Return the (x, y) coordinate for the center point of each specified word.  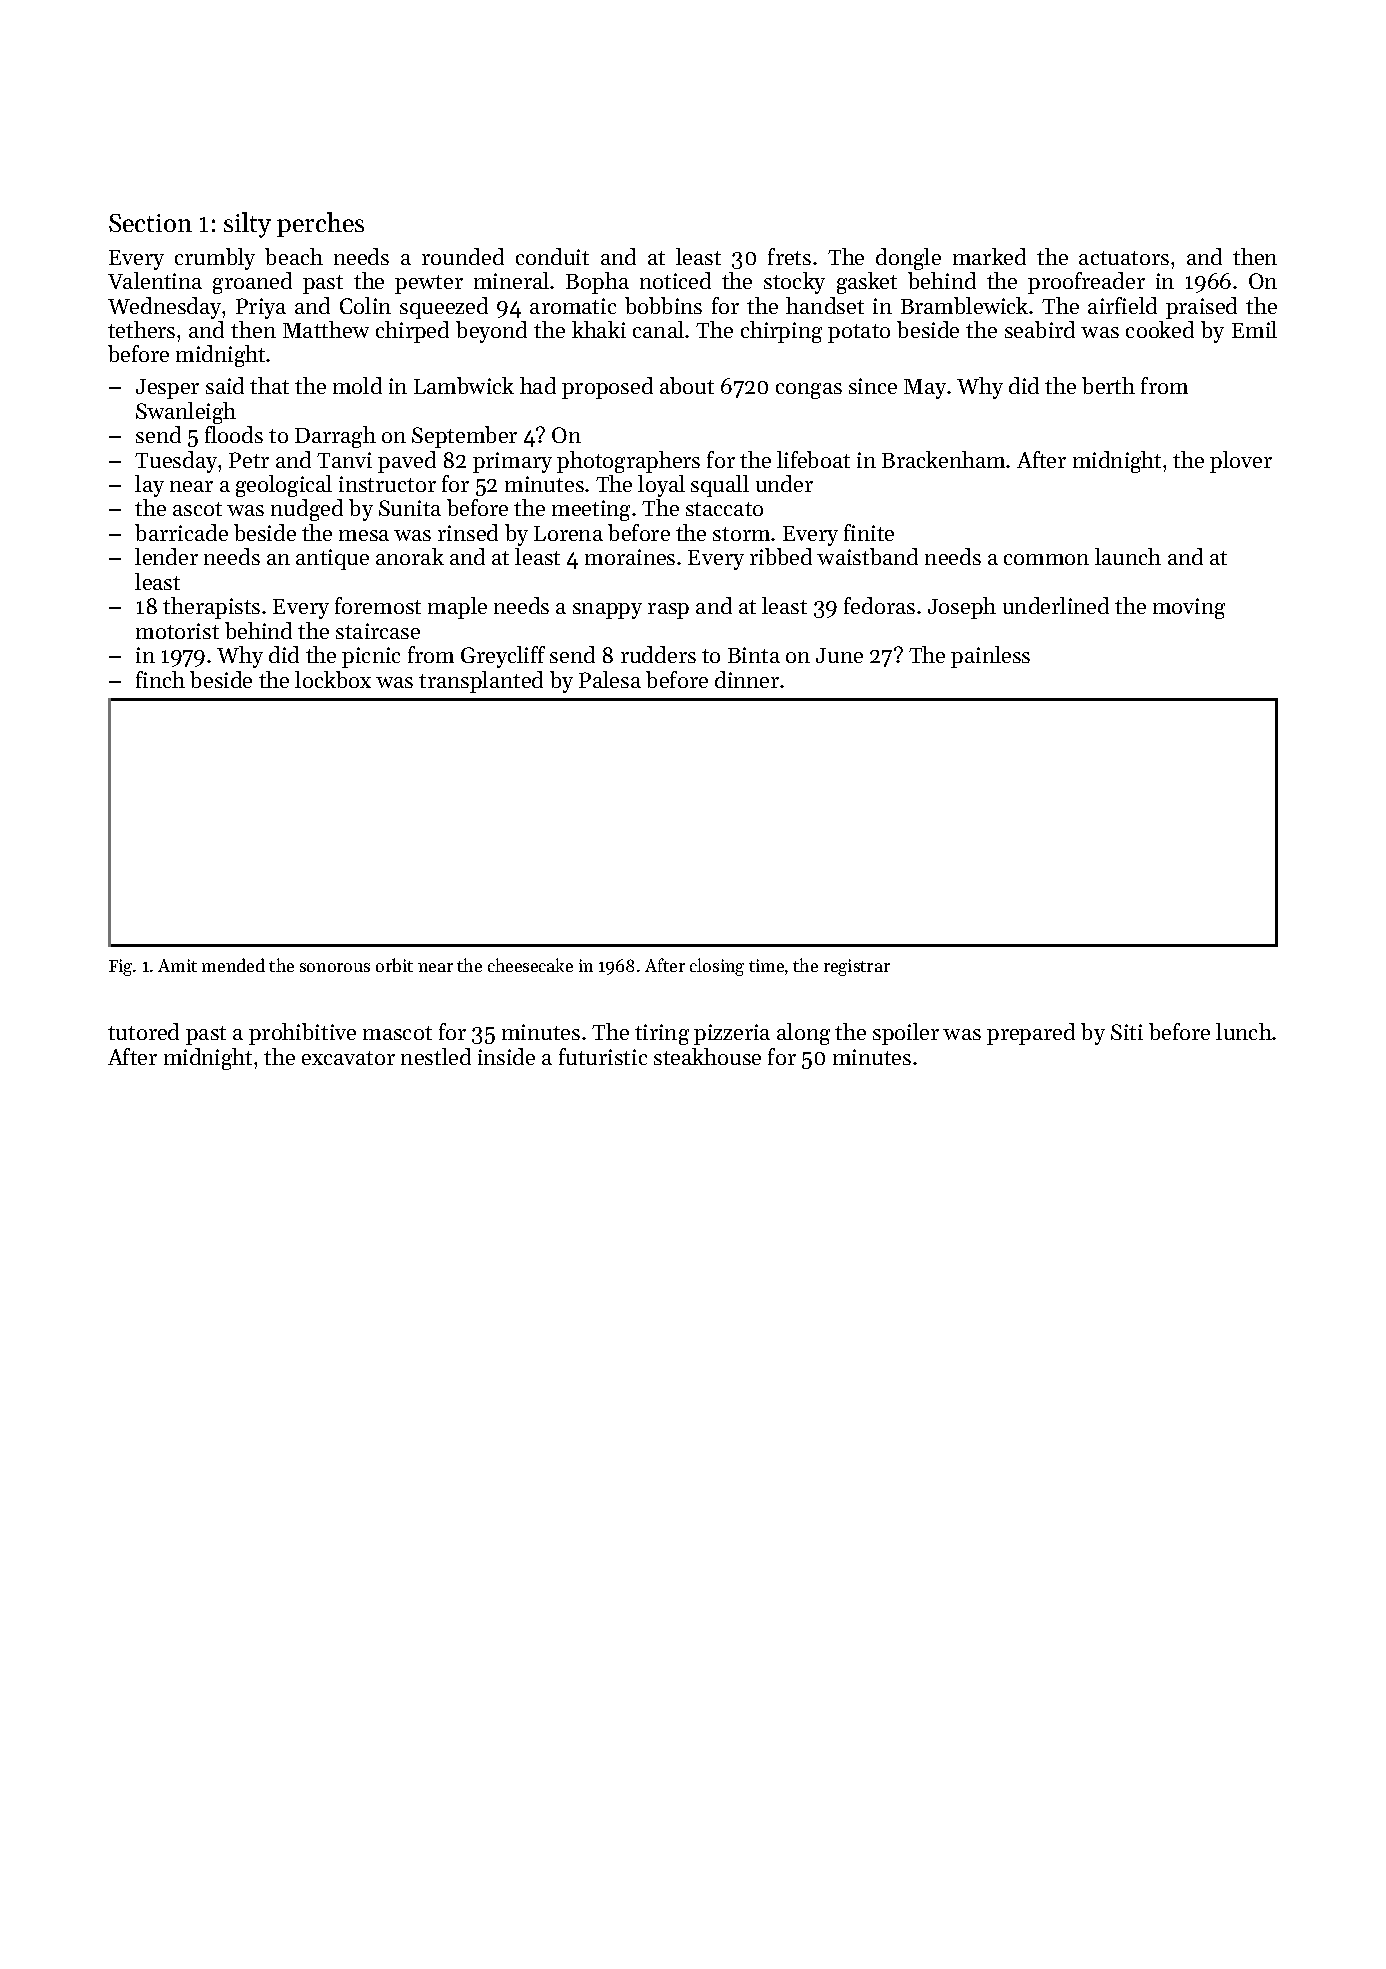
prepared (1031, 1034)
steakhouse (707, 1056)
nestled (436, 1056)
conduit (552, 256)
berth (1108, 385)
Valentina (155, 280)
